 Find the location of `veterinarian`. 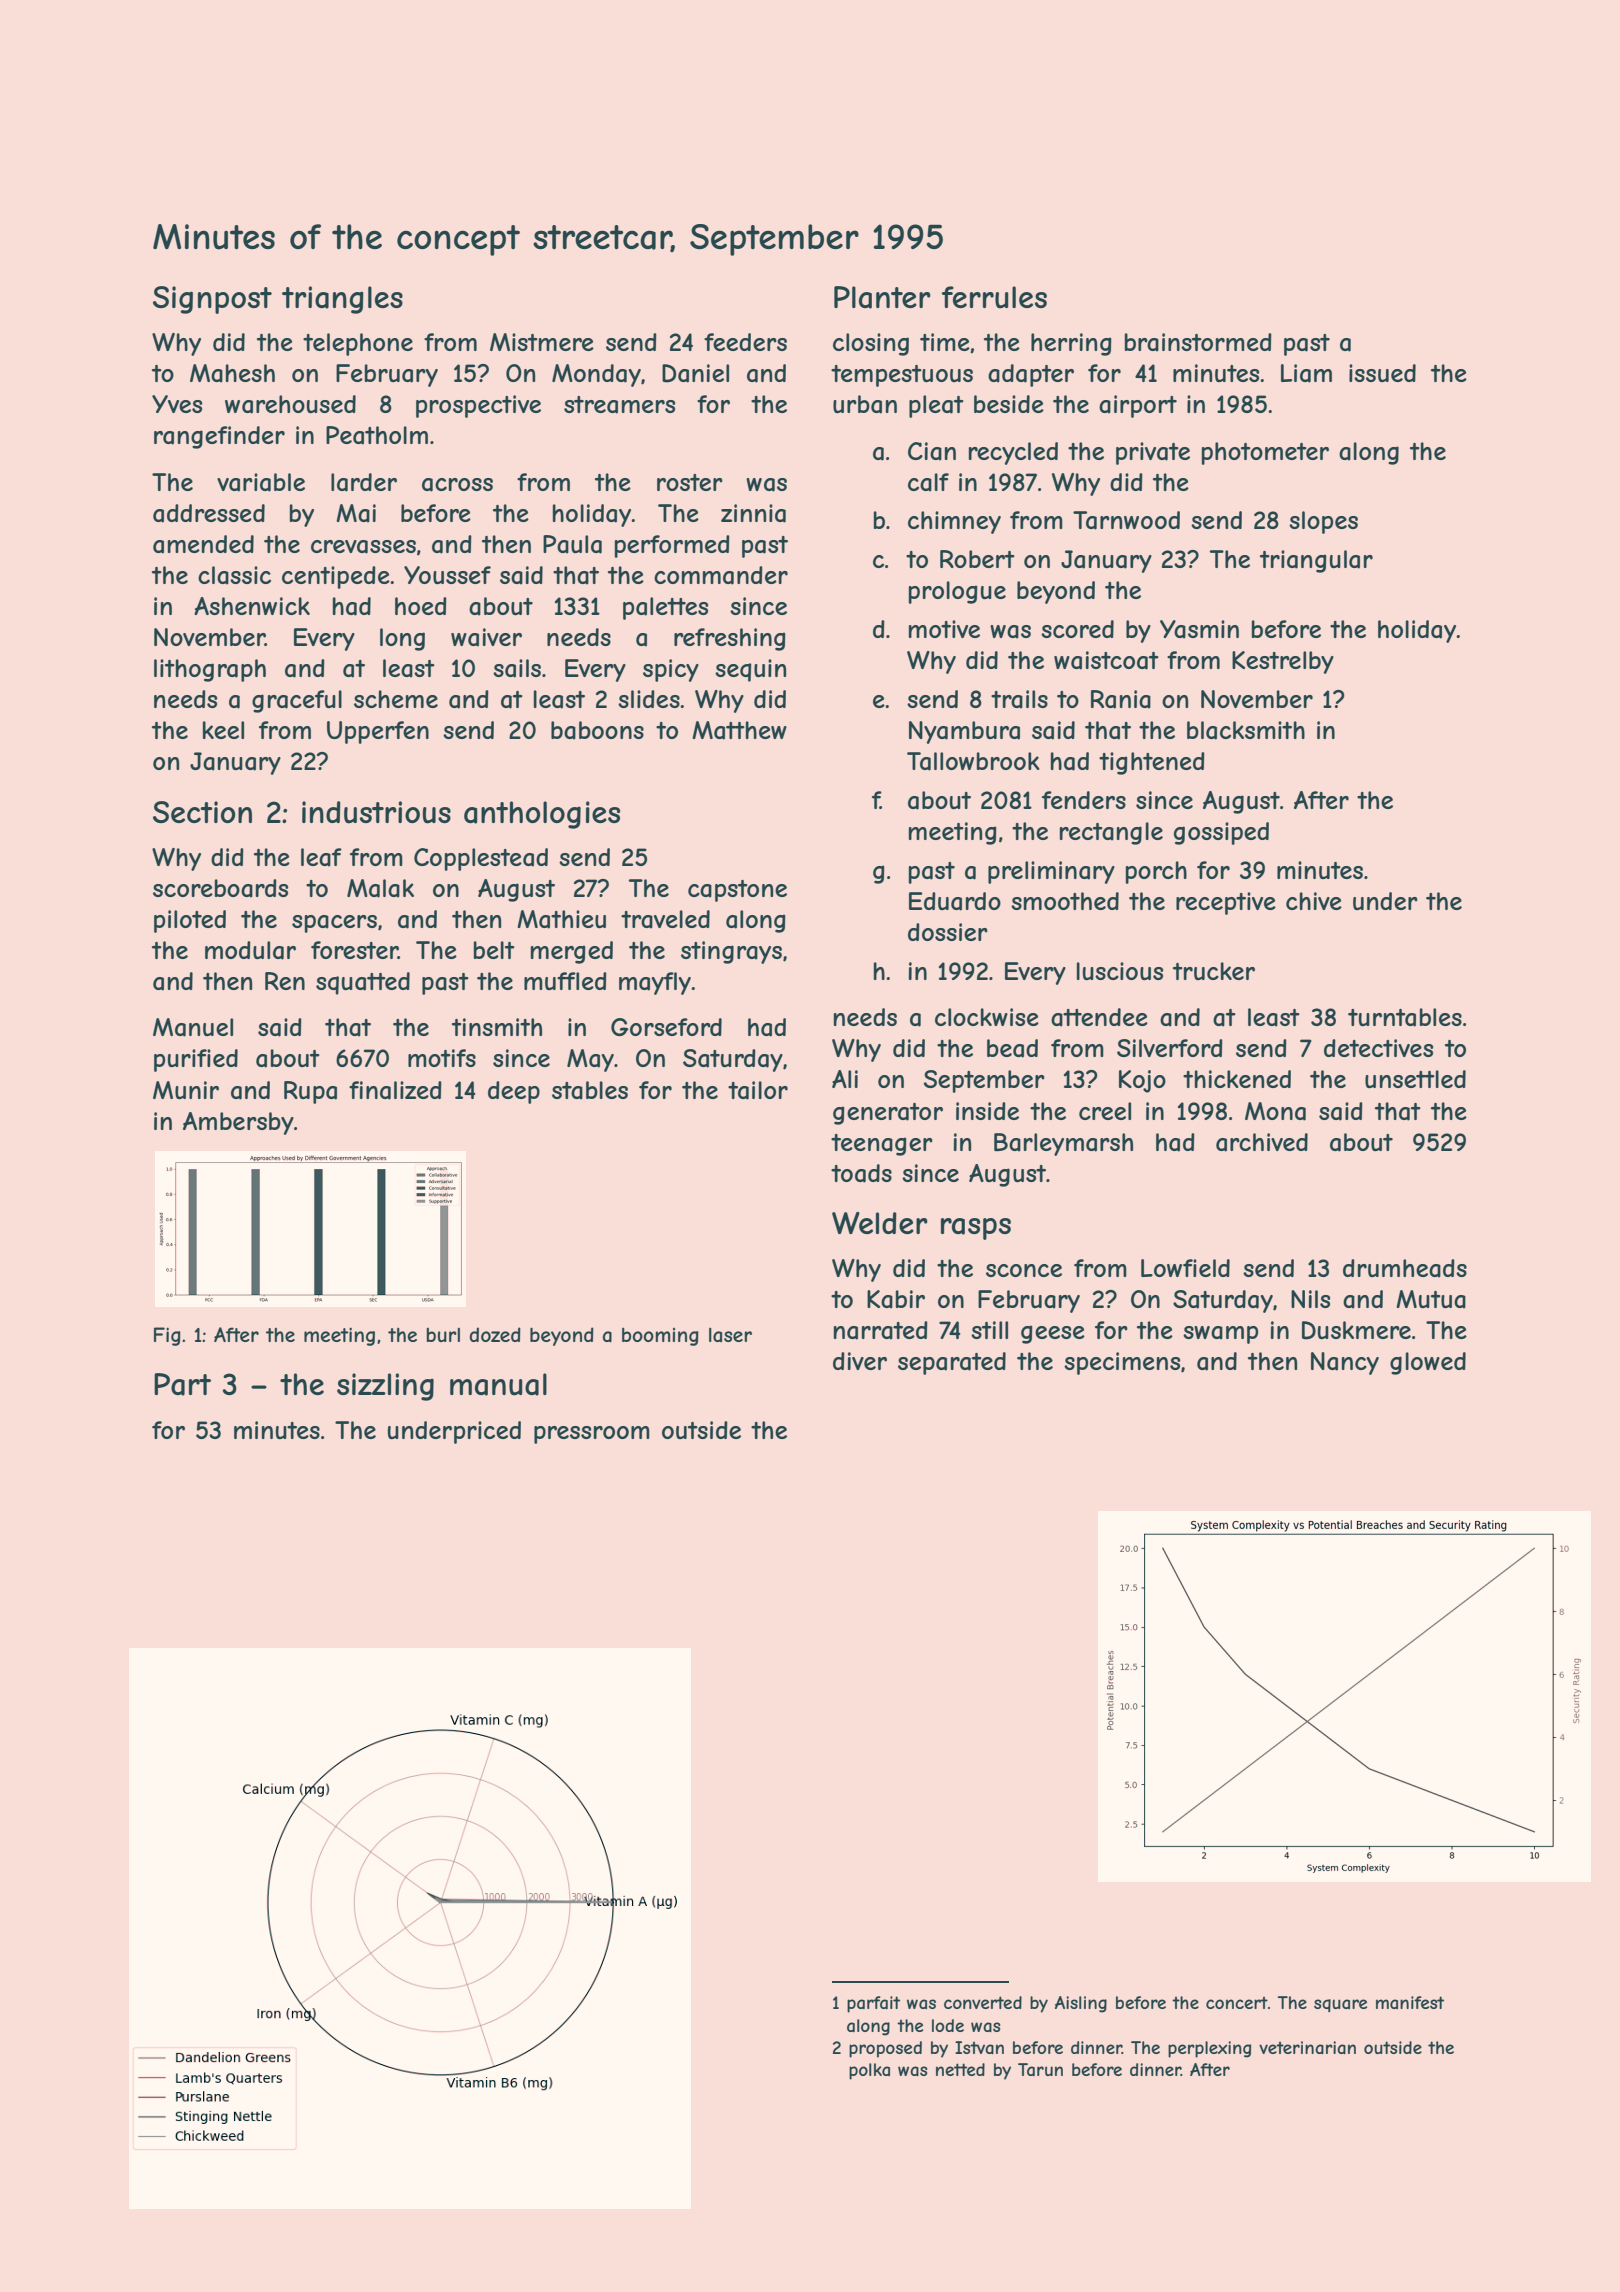

veterinarian is located at coordinates (1307, 2047).
